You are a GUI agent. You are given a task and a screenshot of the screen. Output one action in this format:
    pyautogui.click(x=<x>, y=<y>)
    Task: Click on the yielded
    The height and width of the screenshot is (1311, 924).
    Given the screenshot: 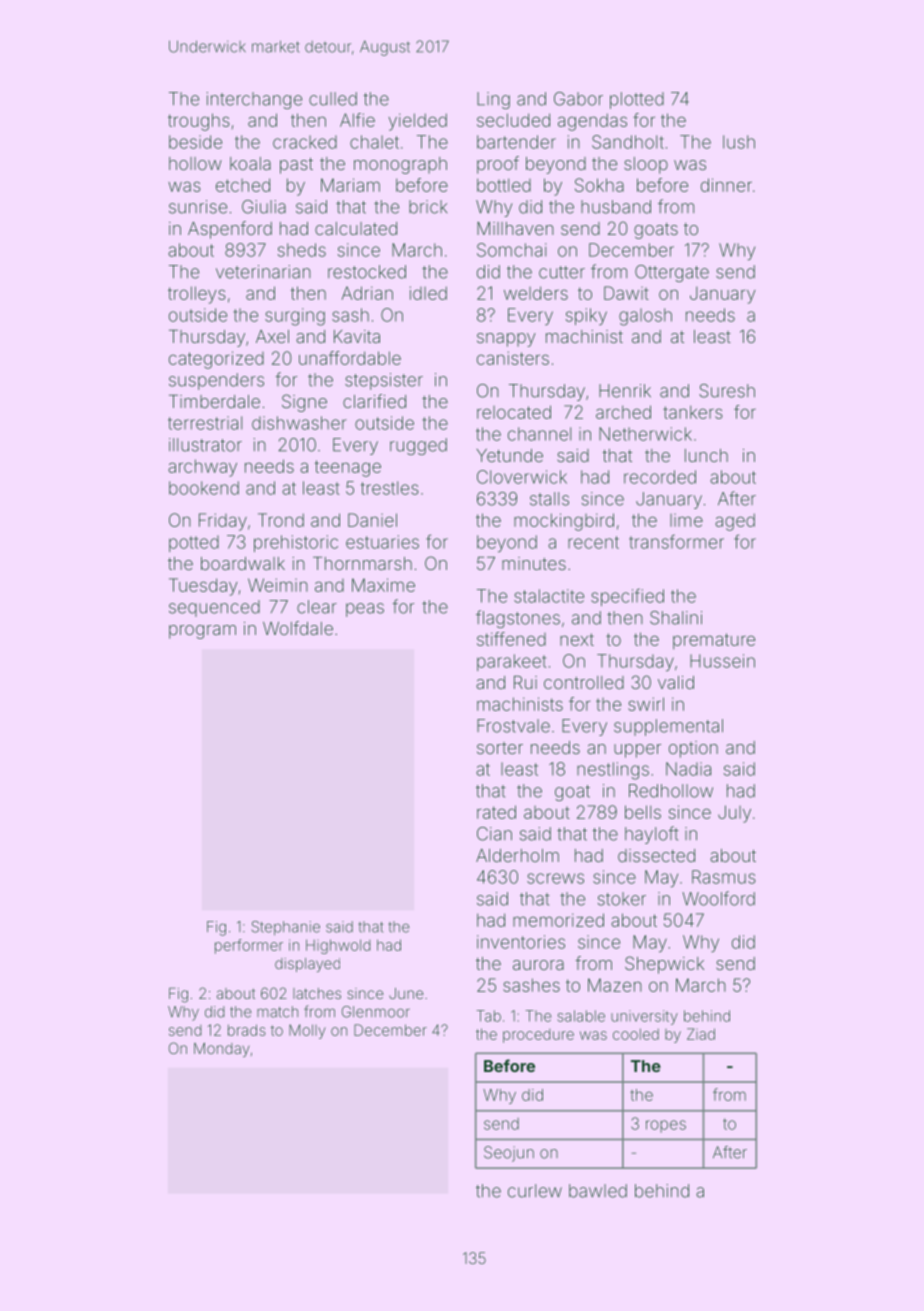 What is the action you would take?
    pyautogui.click(x=417, y=122)
